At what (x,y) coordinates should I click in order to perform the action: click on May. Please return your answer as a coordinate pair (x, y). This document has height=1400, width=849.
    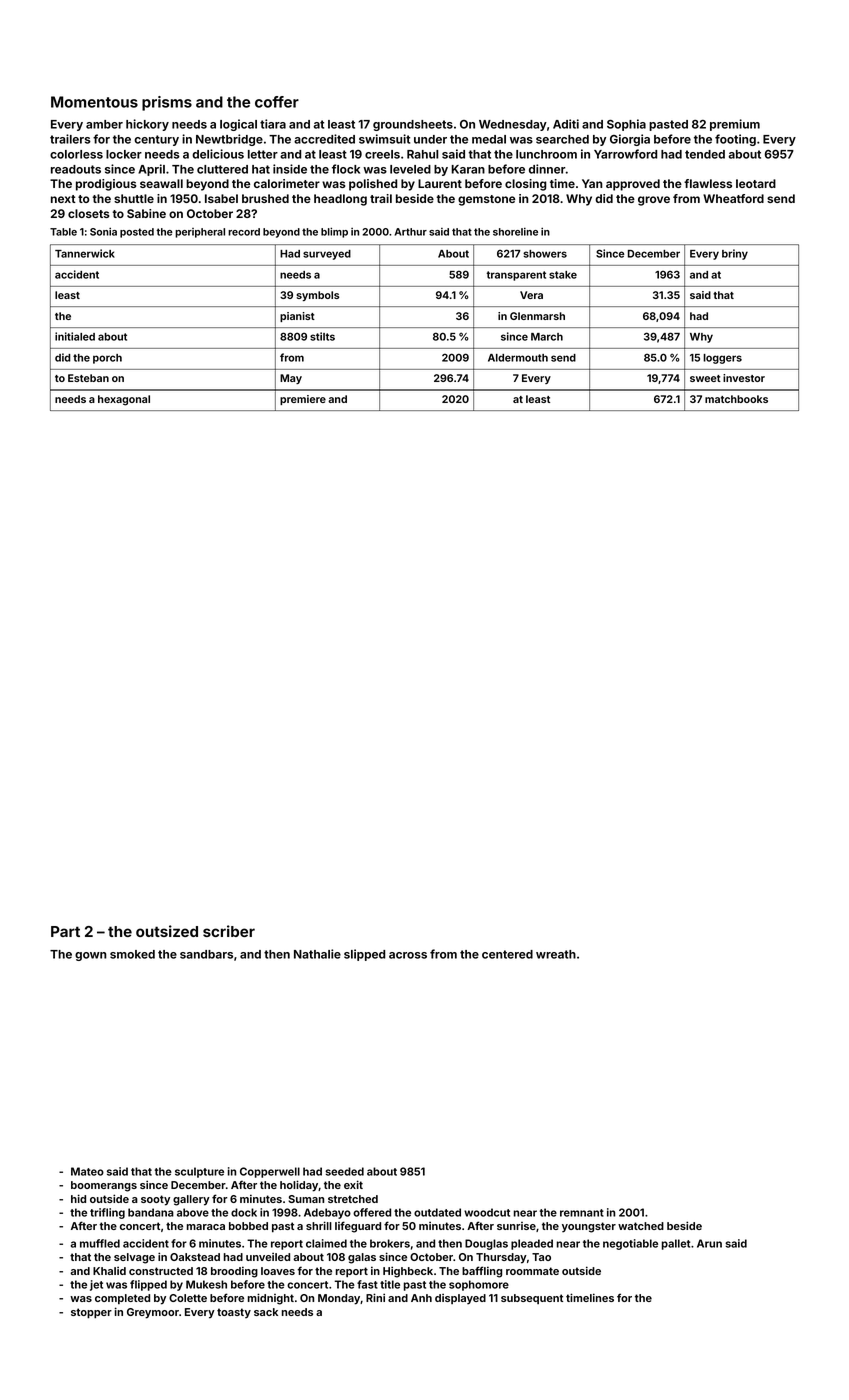
    Looking at the image, I should click on (291, 379).
